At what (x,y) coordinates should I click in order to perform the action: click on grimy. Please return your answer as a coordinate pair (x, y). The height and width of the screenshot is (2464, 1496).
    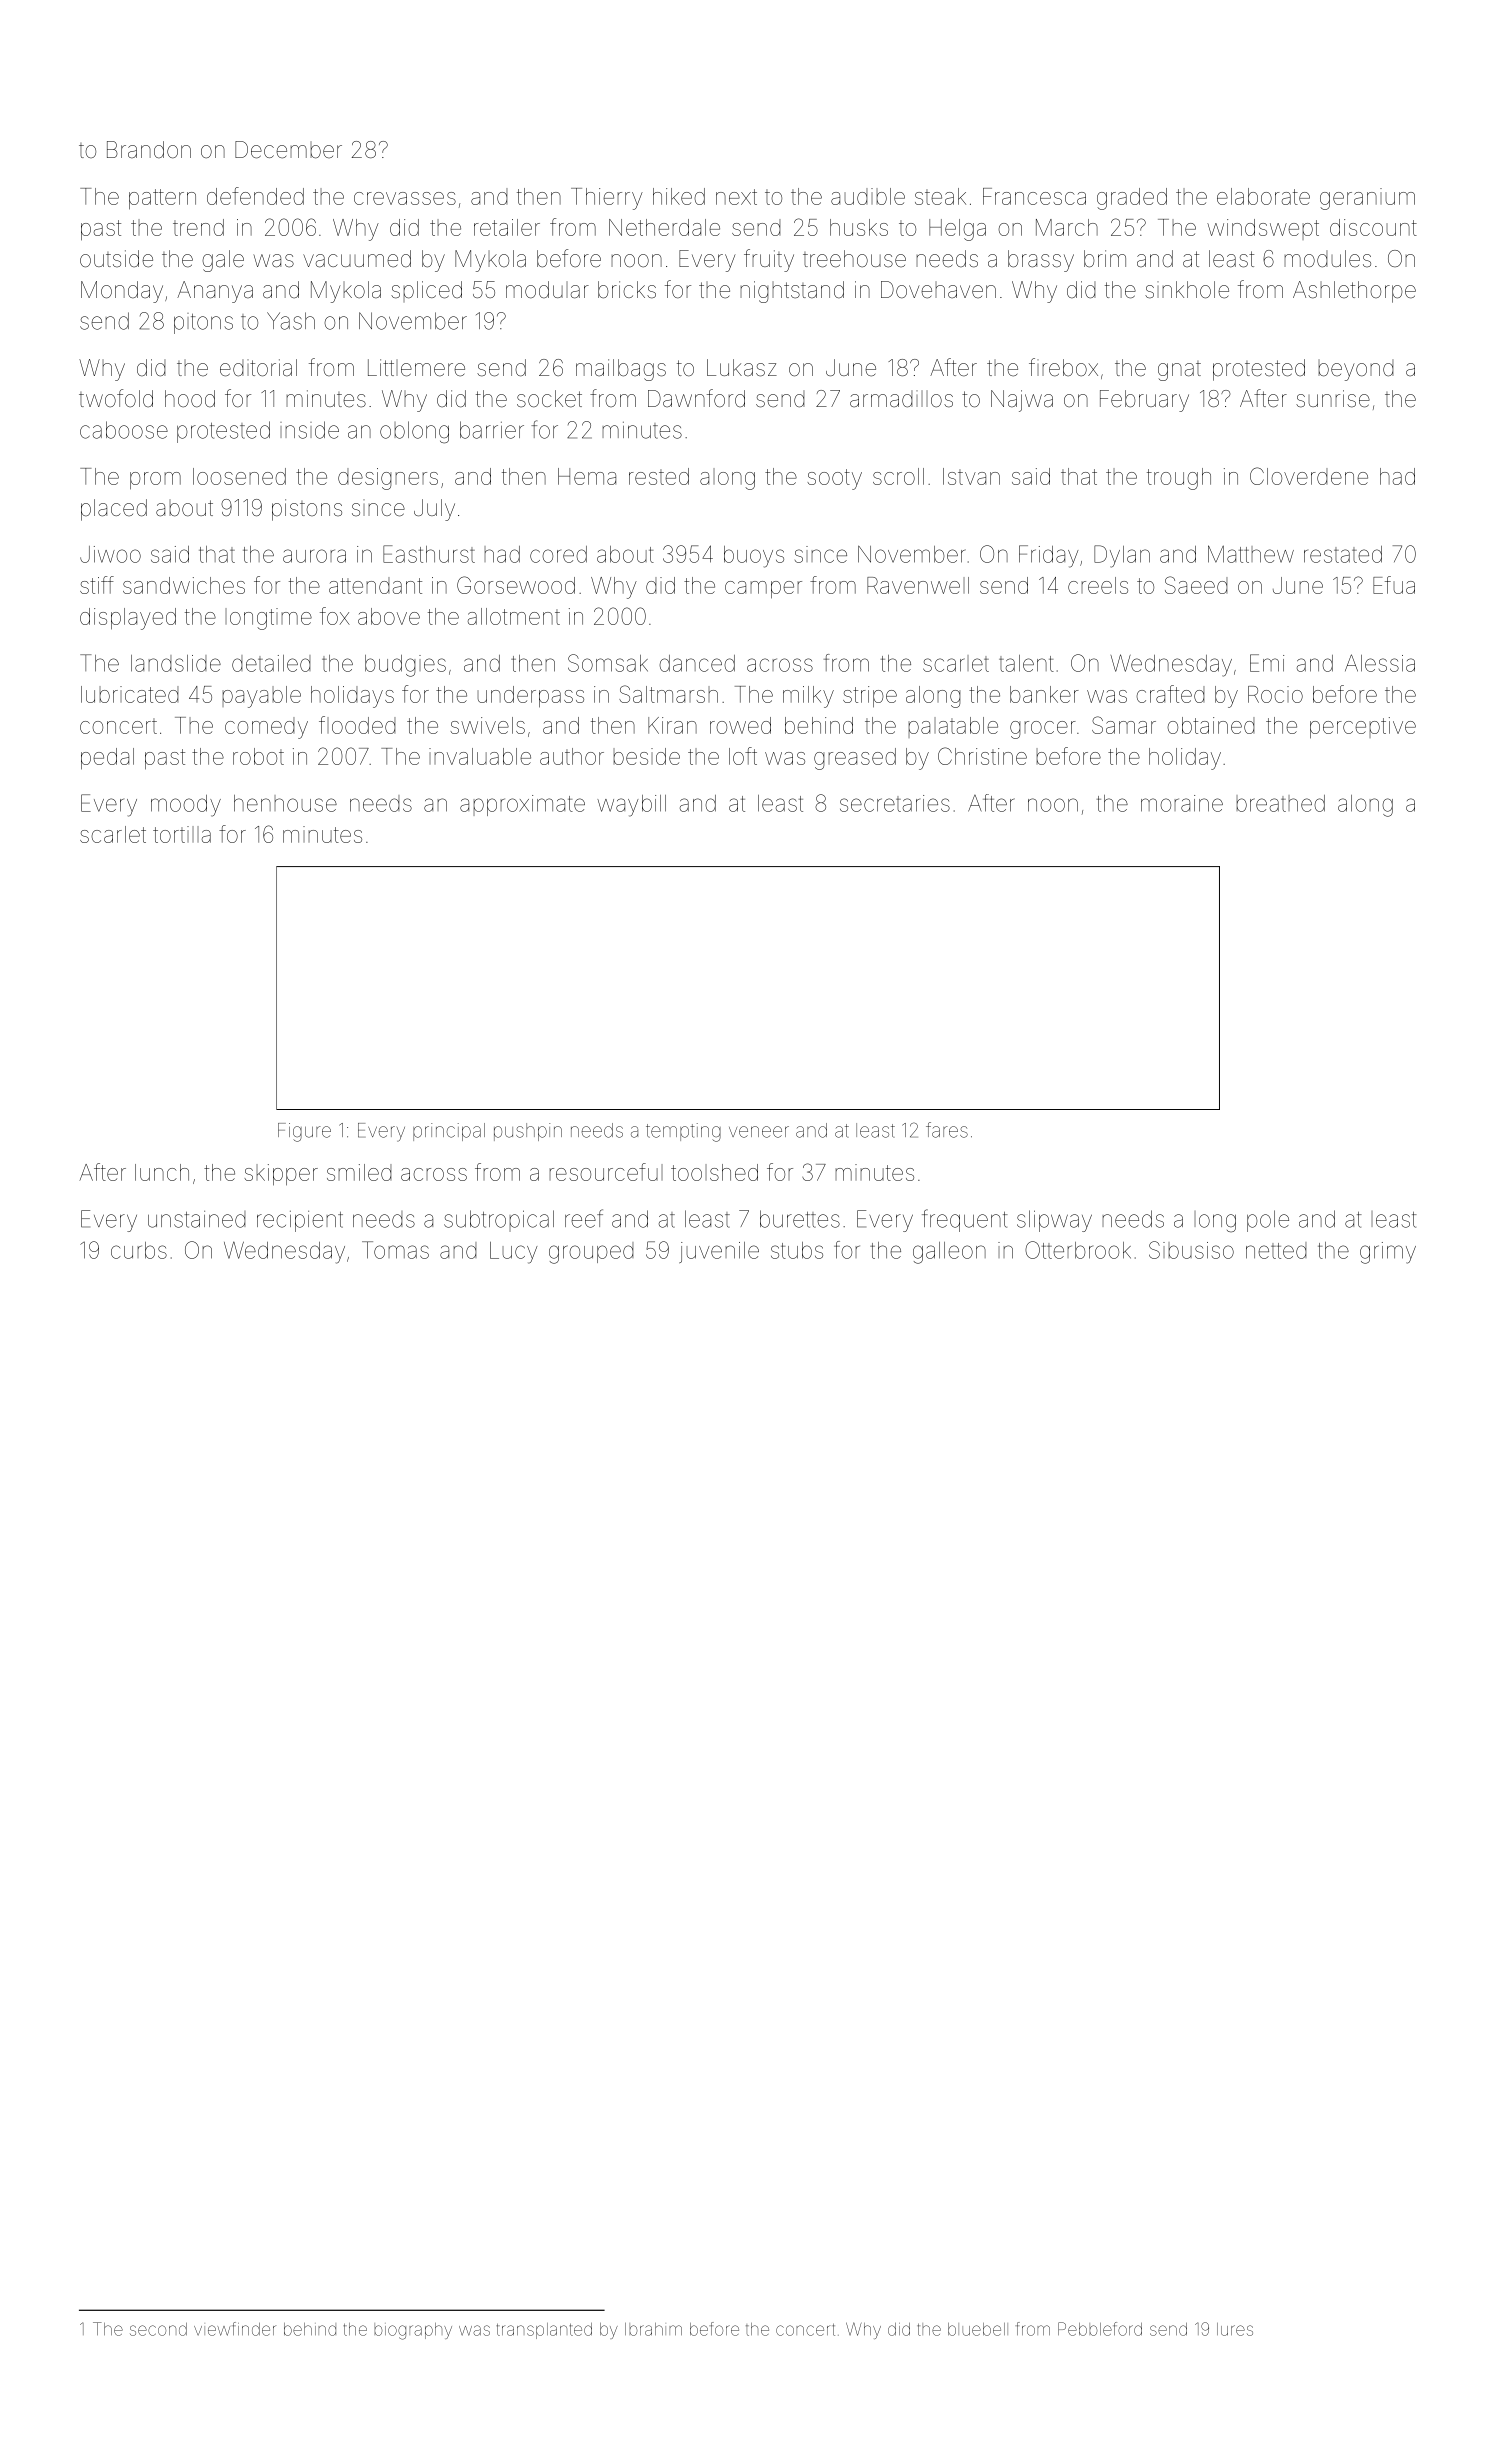
    Looking at the image, I should click on (1388, 1253).
